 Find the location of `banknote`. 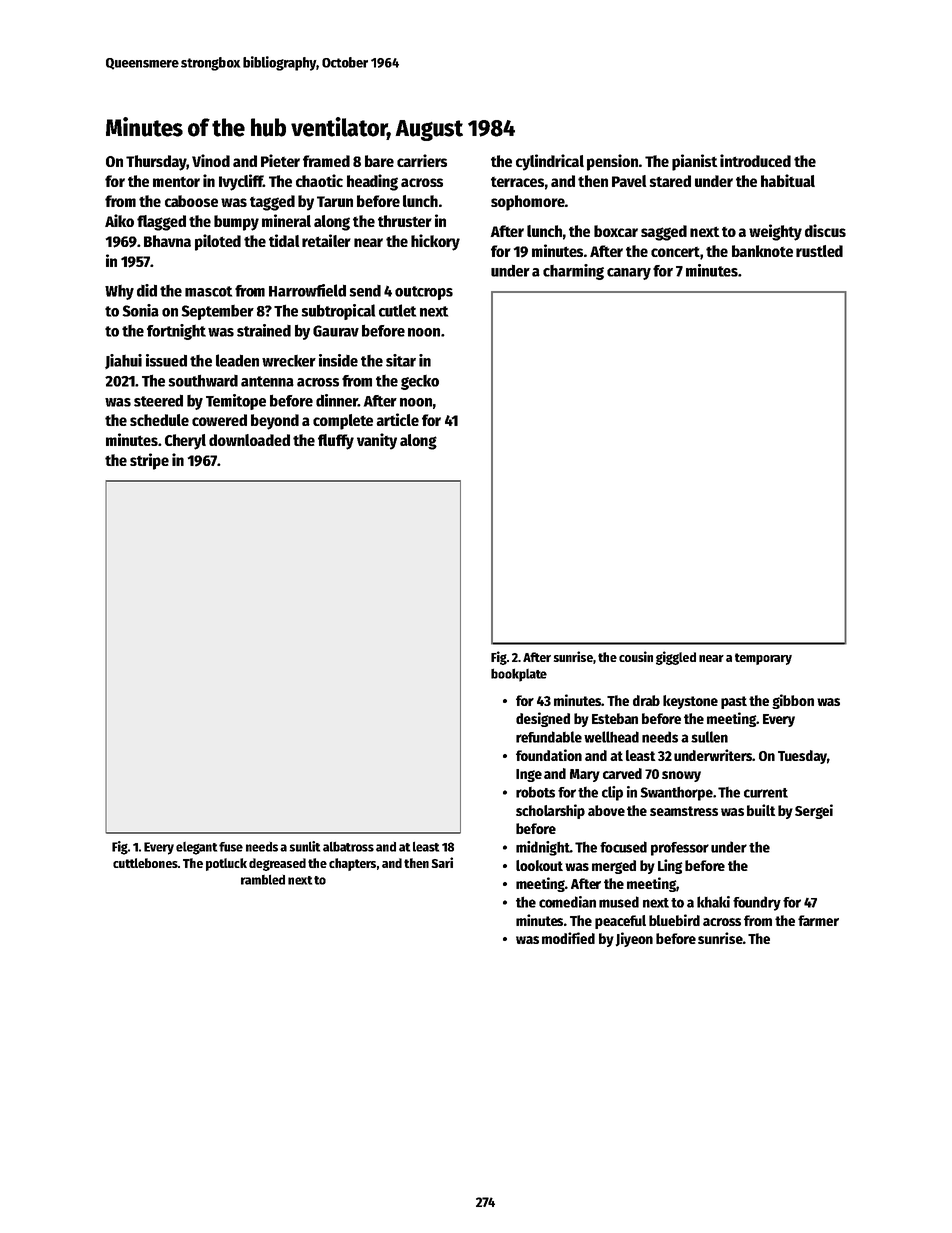

banknote is located at coordinates (762, 251).
